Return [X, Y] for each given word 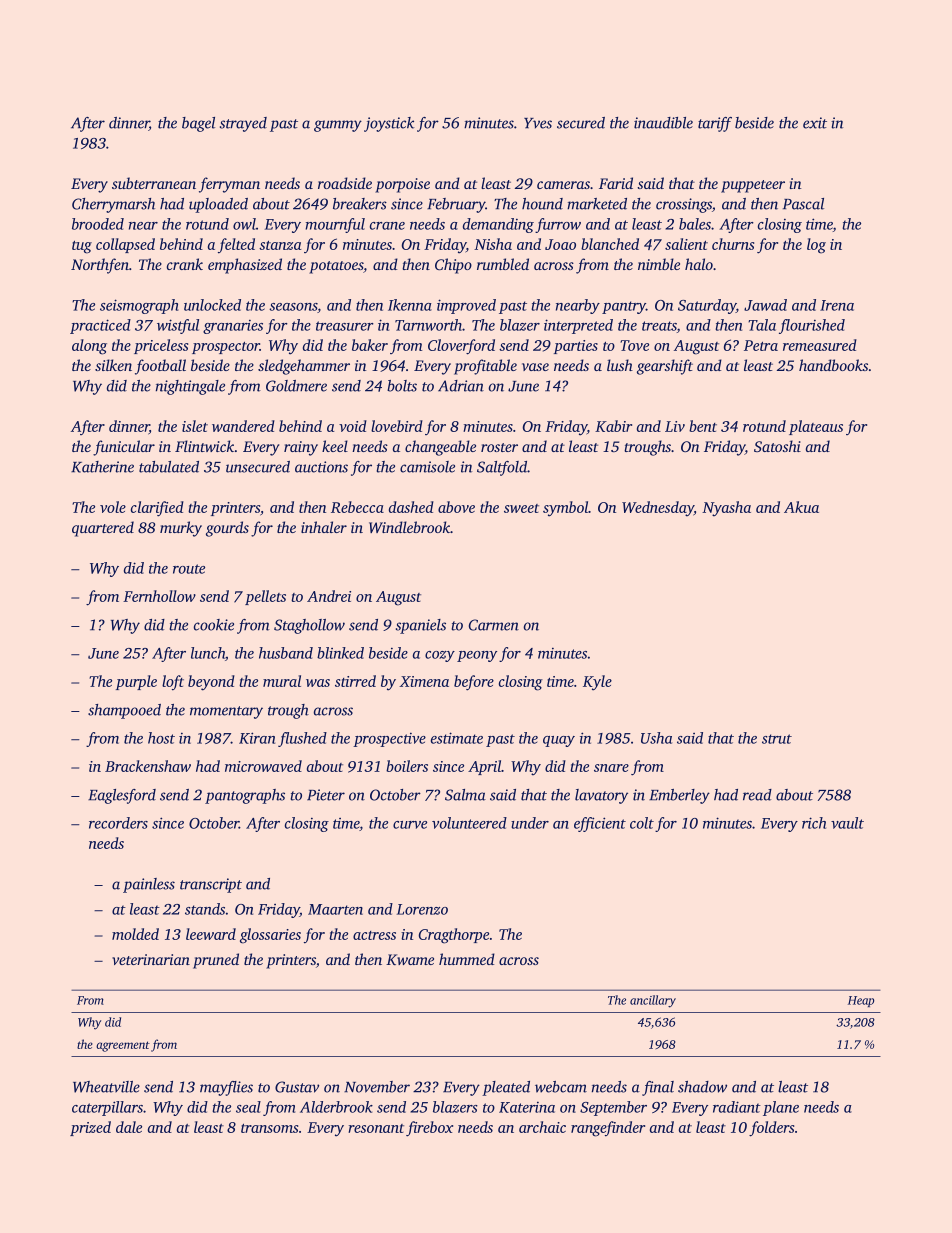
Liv [675, 426]
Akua [801, 507]
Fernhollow [159, 596]
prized [90, 1128]
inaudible [663, 123]
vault [847, 823]
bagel [198, 124]
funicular [124, 448]
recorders [118, 823]
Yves [538, 123]
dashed [411, 507]
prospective [389, 740]
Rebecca [357, 507]
